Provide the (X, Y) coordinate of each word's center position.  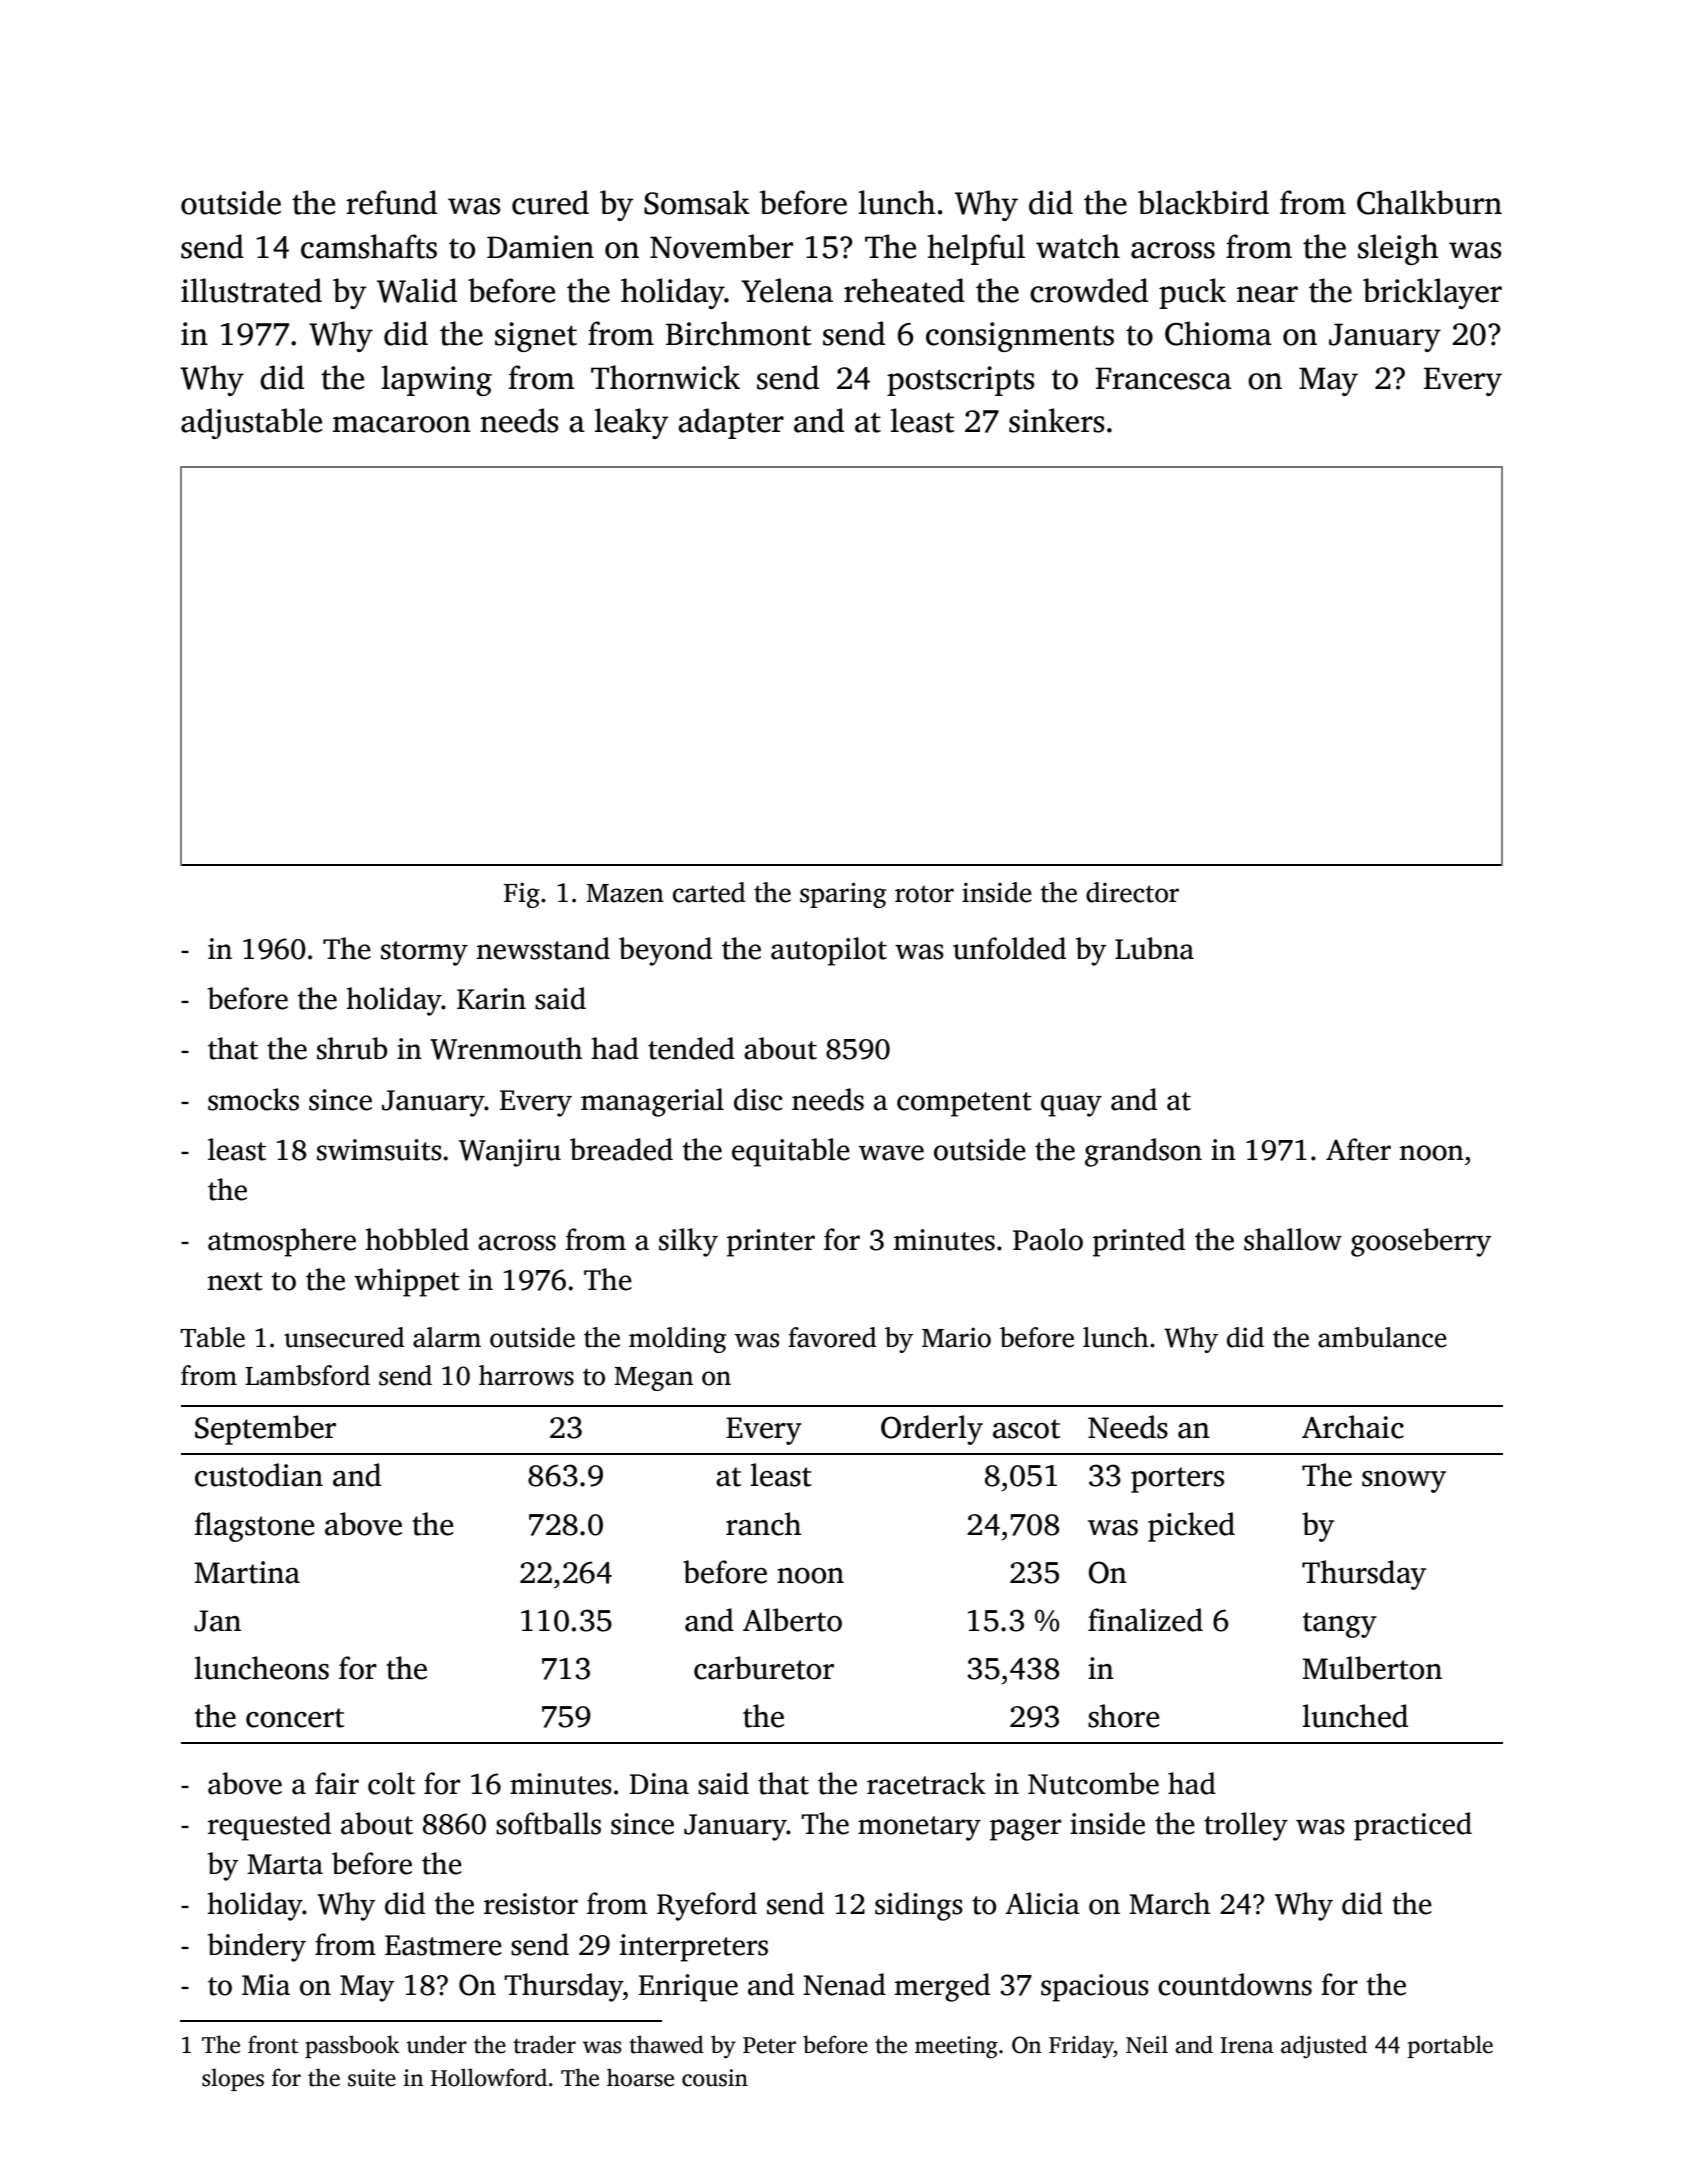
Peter (769, 2045)
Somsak (697, 202)
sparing (843, 895)
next (235, 1281)
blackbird (1203, 202)
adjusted (1324, 2047)
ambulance (1382, 1337)
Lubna (1154, 948)
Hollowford (489, 2077)
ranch (763, 1524)
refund (391, 202)
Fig (522, 895)
